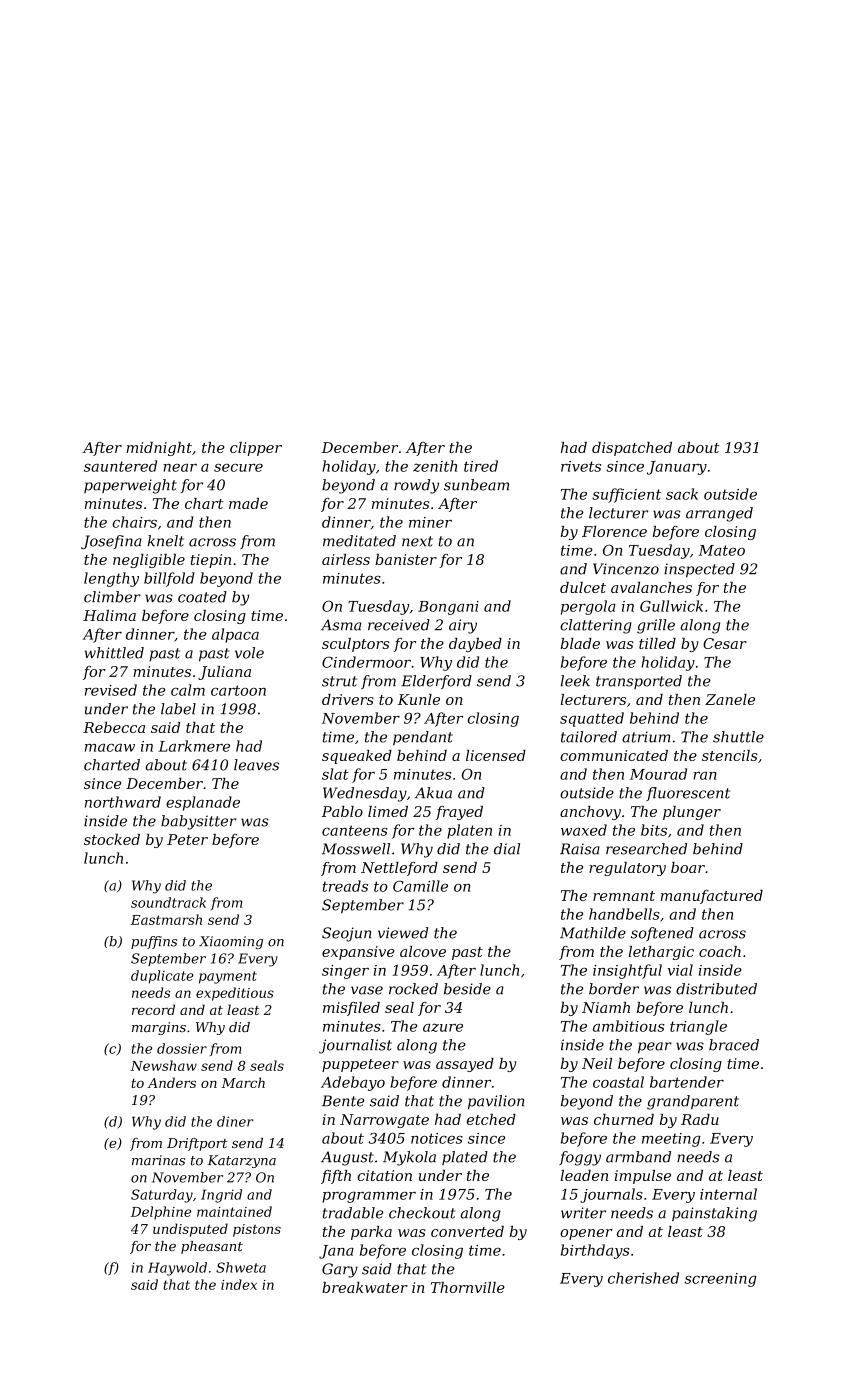 This image has width=849, height=1400. What do you see at coordinates (593, 933) in the image?
I see `Mathilde` at bounding box center [593, 933].
